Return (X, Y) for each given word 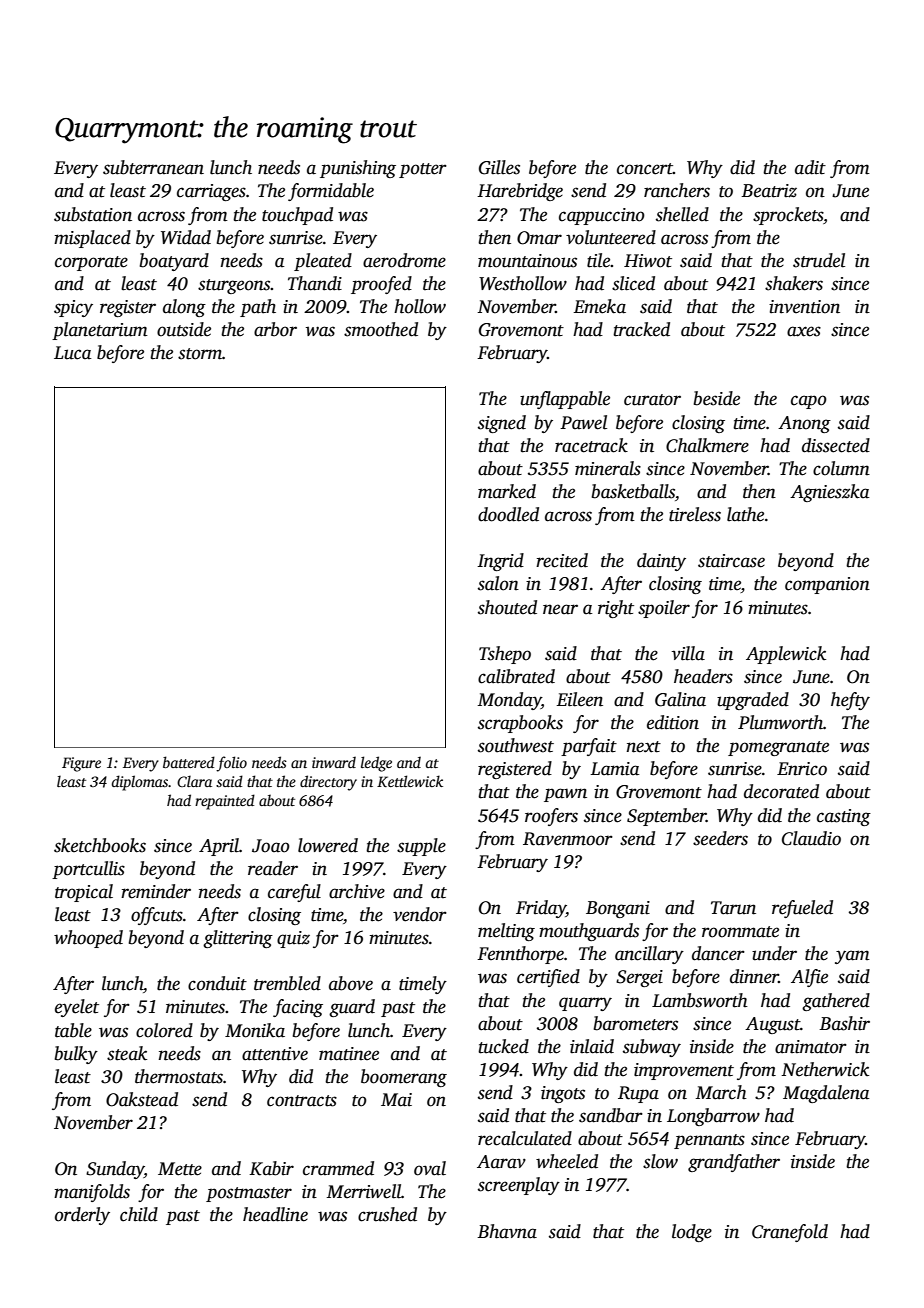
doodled (508, 514)
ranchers (677, 190)
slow (660, 1161)
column (841, 468)
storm (200, 354)
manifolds (92, 1193)
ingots (563, 1094)
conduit (217, 983)
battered (189, 762)
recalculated (525, 1138)
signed (502, 424)
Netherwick (825, 1069)
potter (423, 170)
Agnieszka (830, 493)
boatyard (174, 262)
